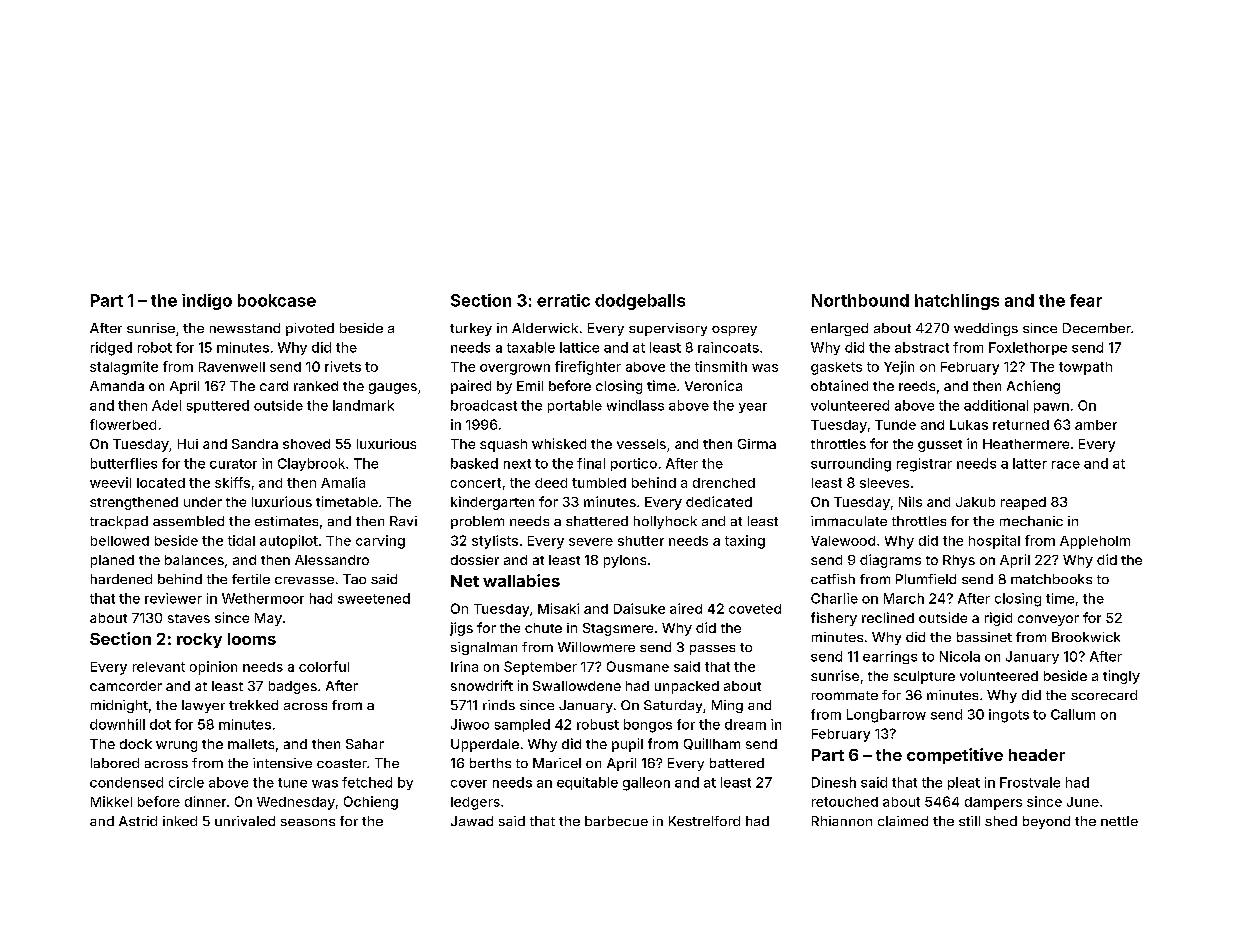  I want to click on dinner, so click(205, 801).
